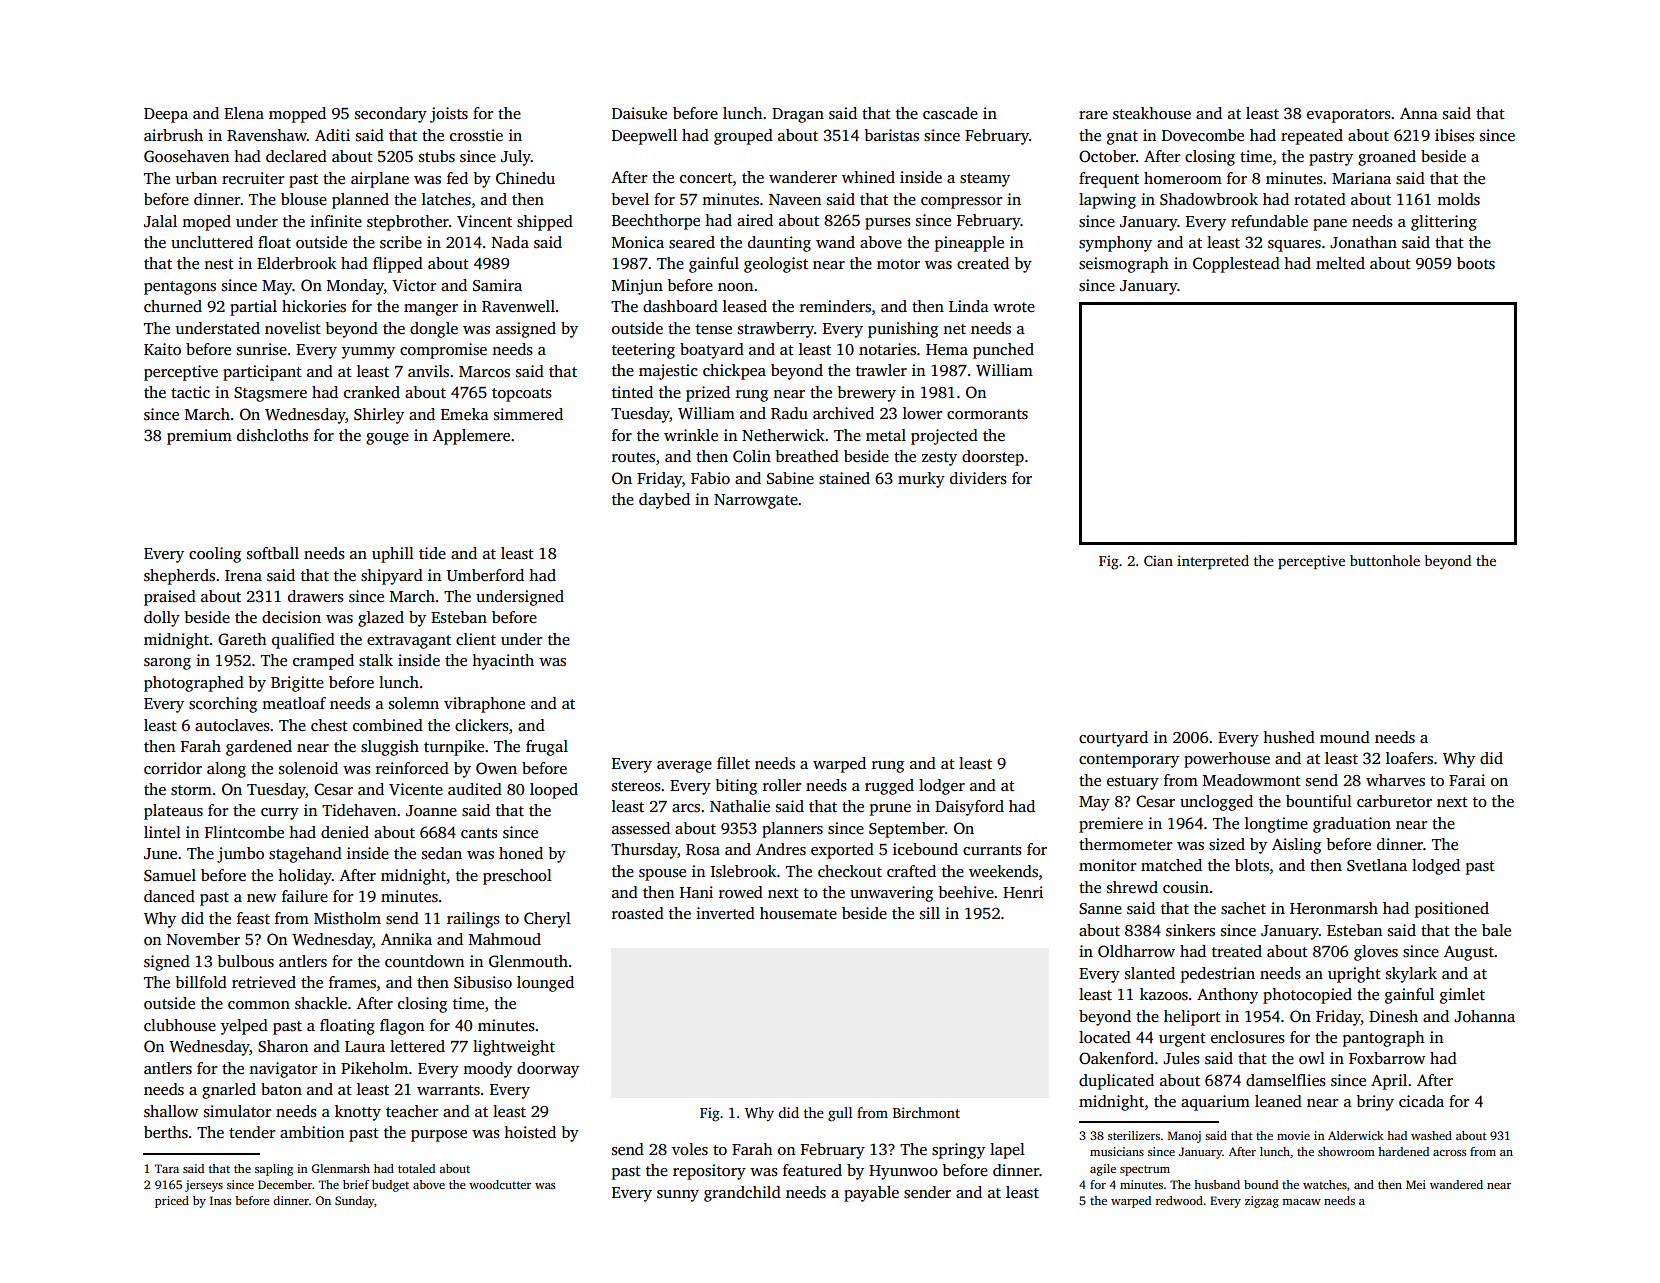 Image resolution: width=1660 pixels, height=1283 pixels. What do you see at coordinates (484, 372) in the screenshot?
I see `Marcos` at bounding box center [484, 372].
